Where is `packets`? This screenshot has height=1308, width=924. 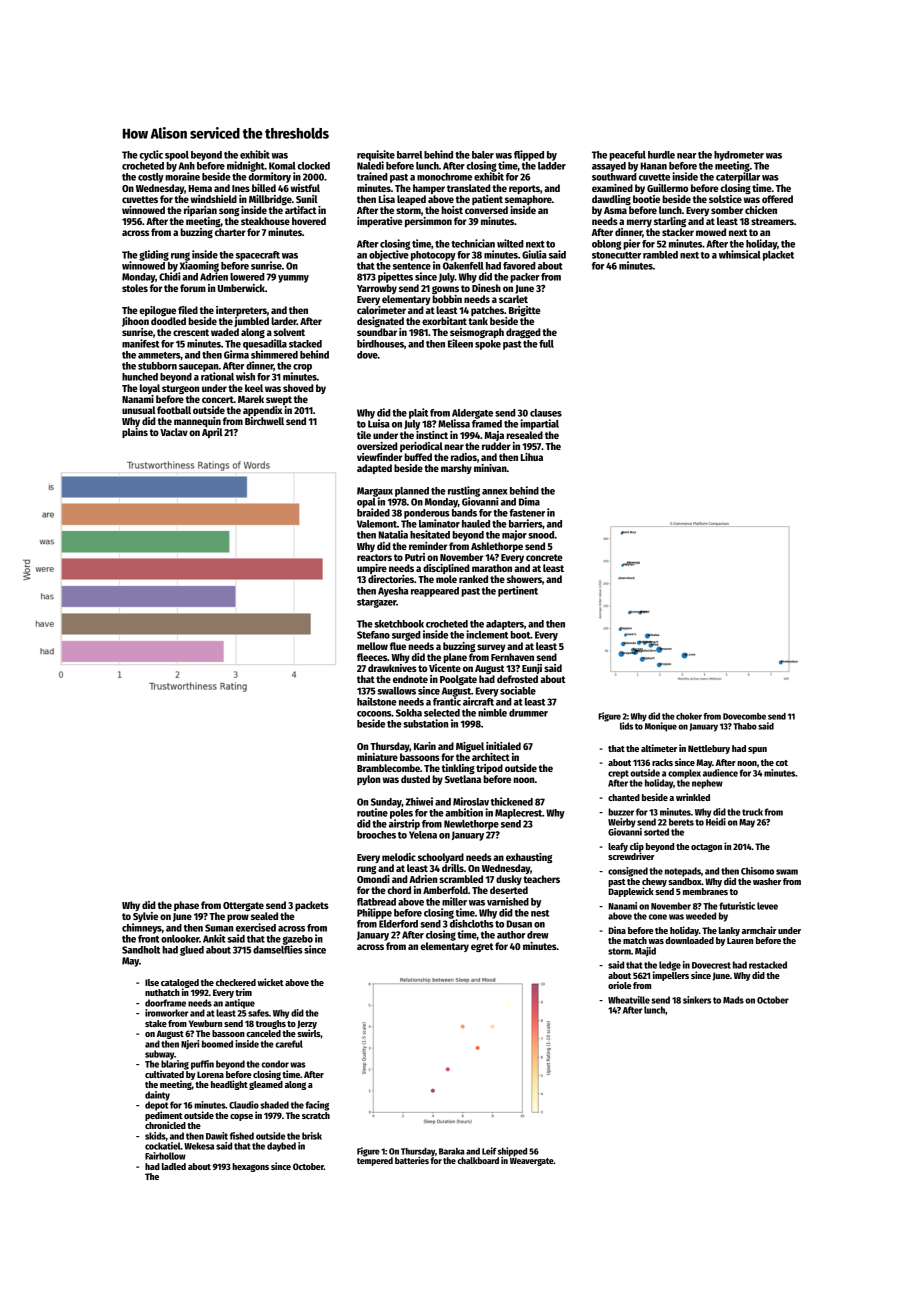 packets is located at coordinates (312, 906).
